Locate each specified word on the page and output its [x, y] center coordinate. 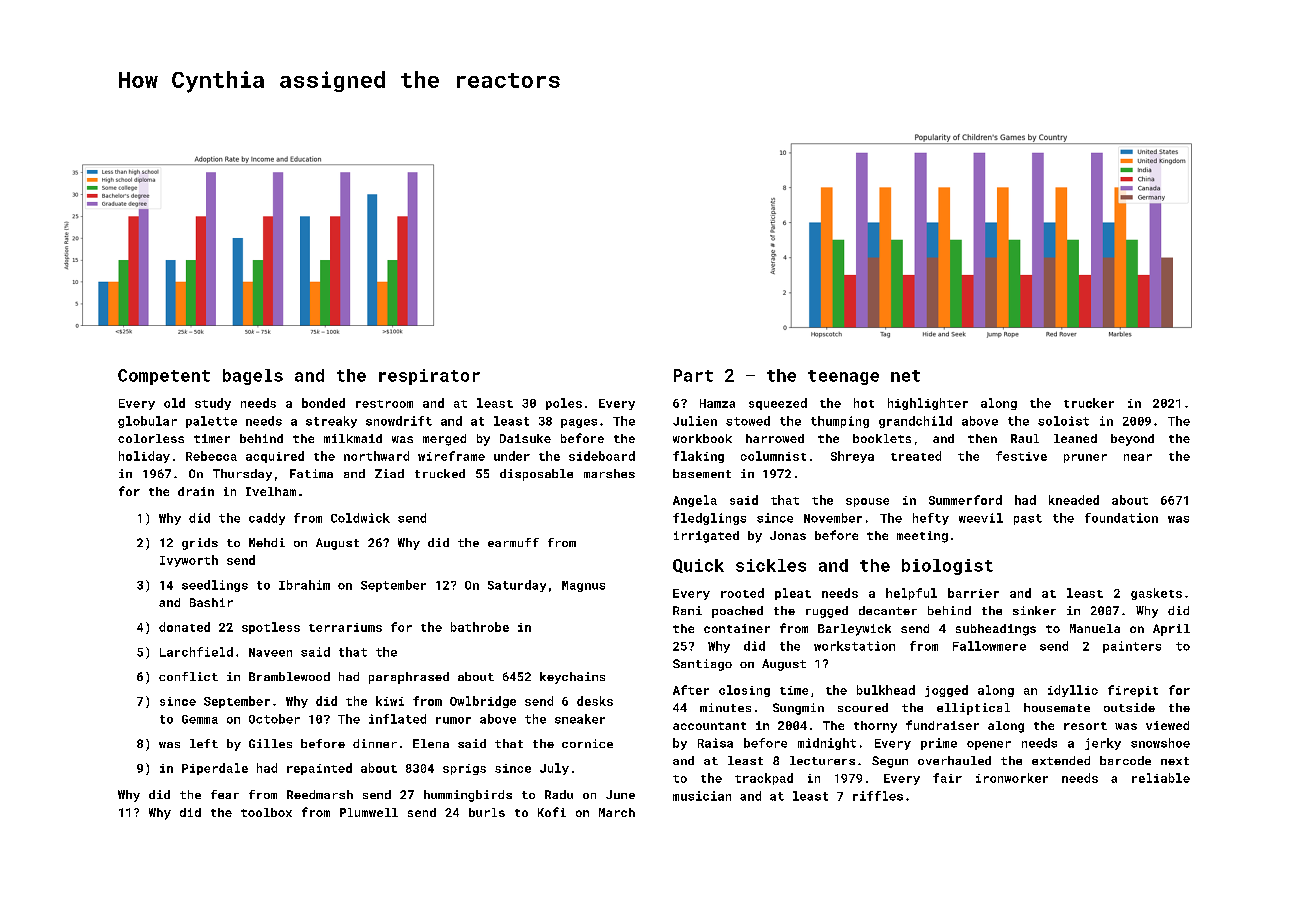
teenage [843, 377]
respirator [429, 377]
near [1138, 457]
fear [225, 794]
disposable [536, 475]
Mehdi [267, 542]
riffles [878, 796]
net [905, 376]
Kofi [552, 812]
